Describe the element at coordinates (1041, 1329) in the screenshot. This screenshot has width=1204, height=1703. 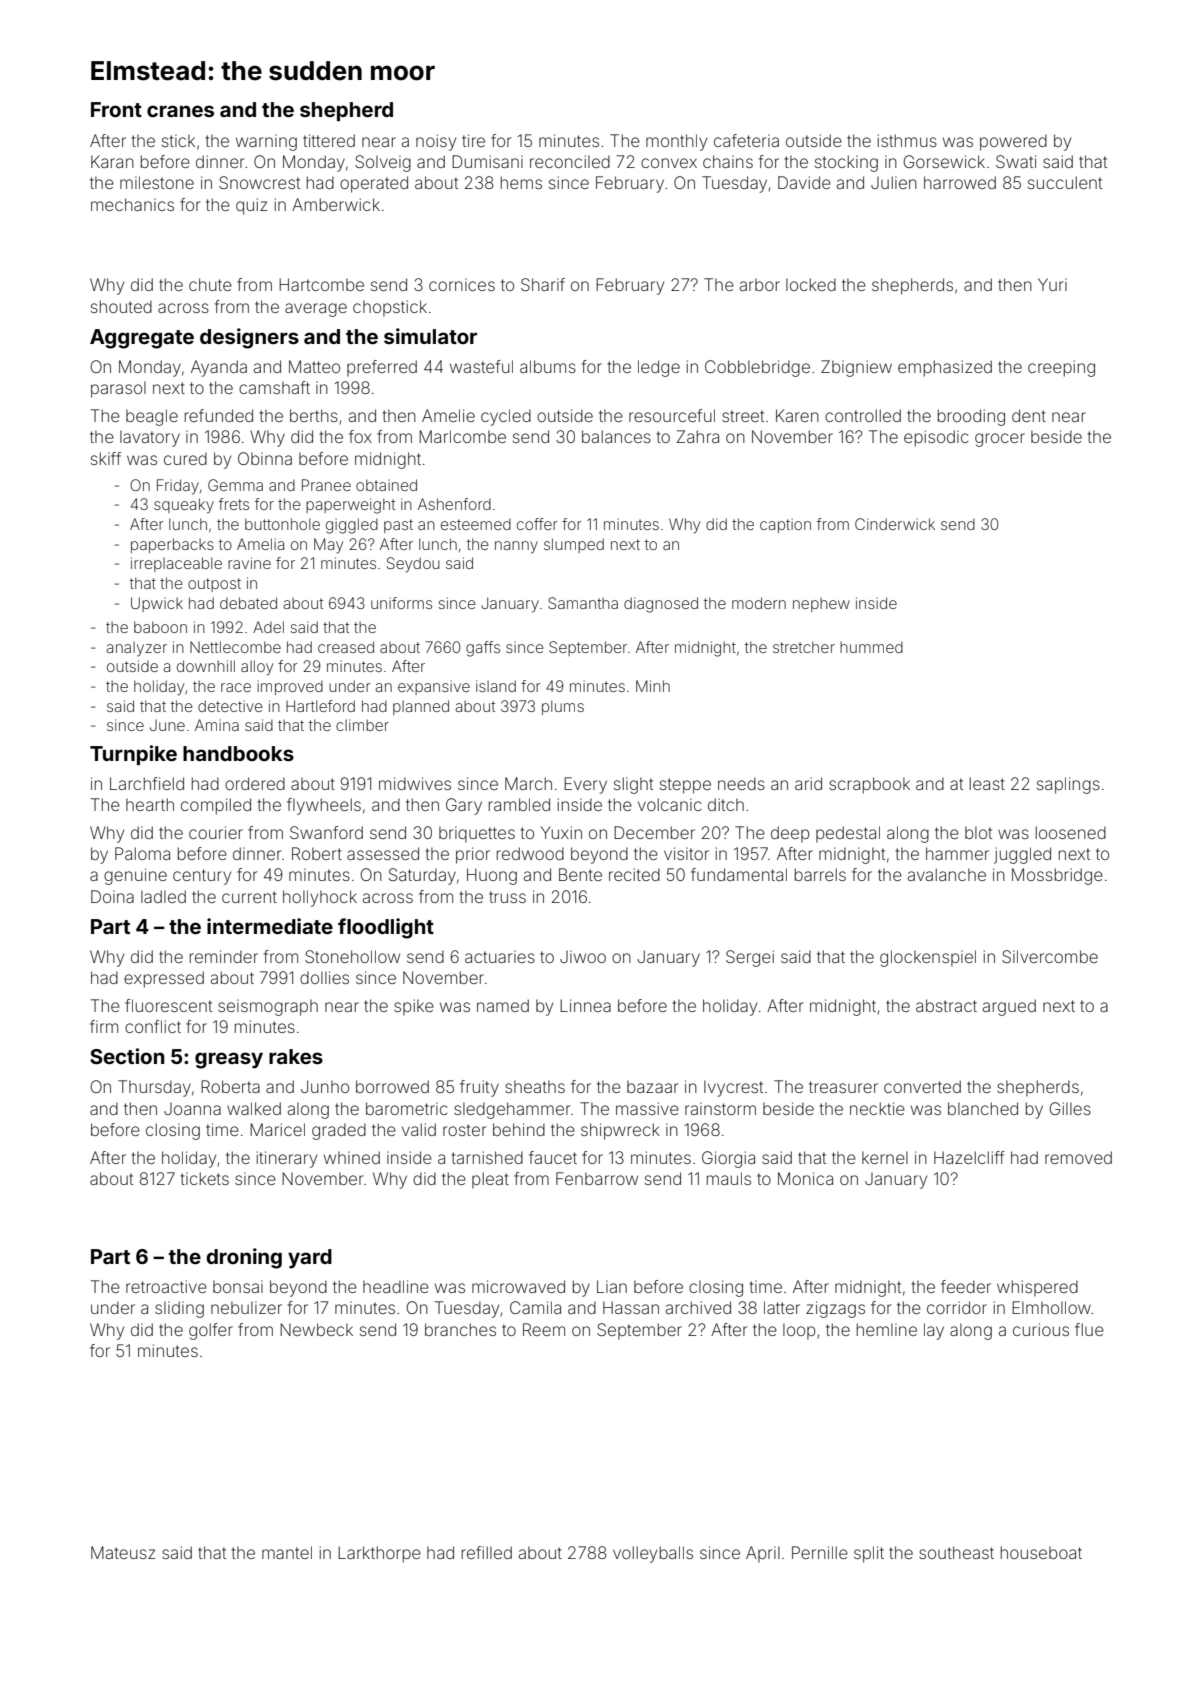
I see `curious` at that location.
